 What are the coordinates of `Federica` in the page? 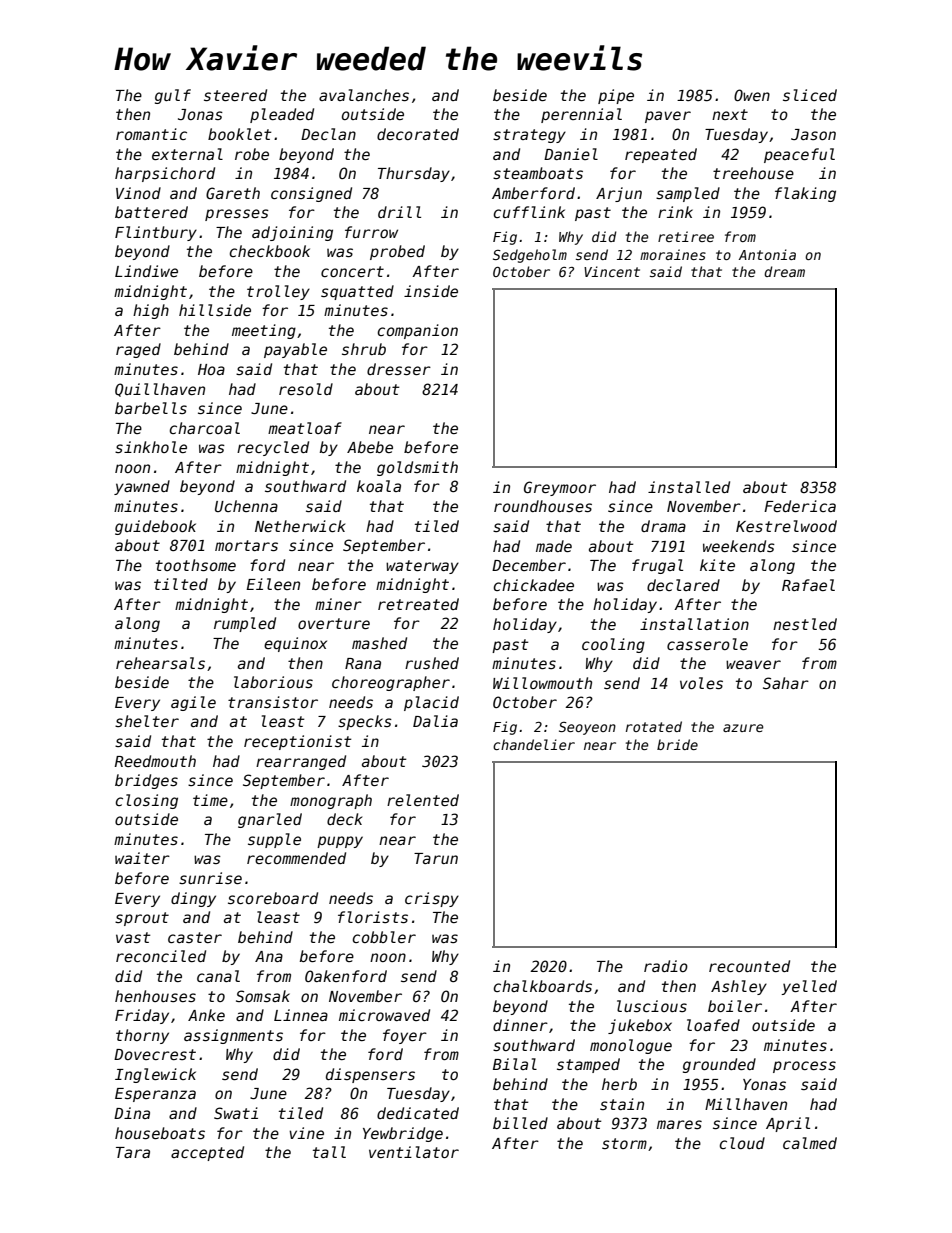 It's located at (800, 506).
